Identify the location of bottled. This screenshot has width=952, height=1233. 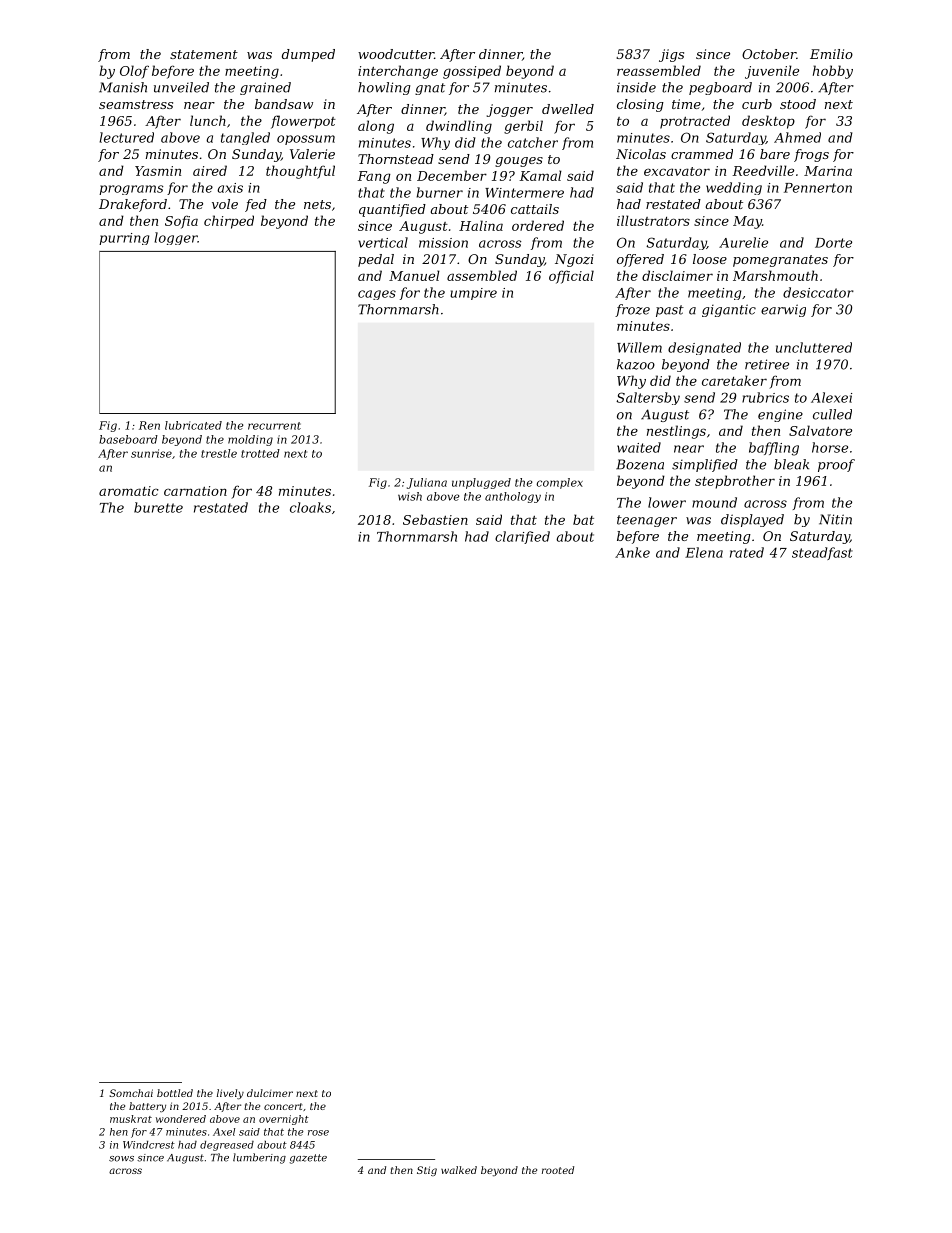
(175, 1093).
